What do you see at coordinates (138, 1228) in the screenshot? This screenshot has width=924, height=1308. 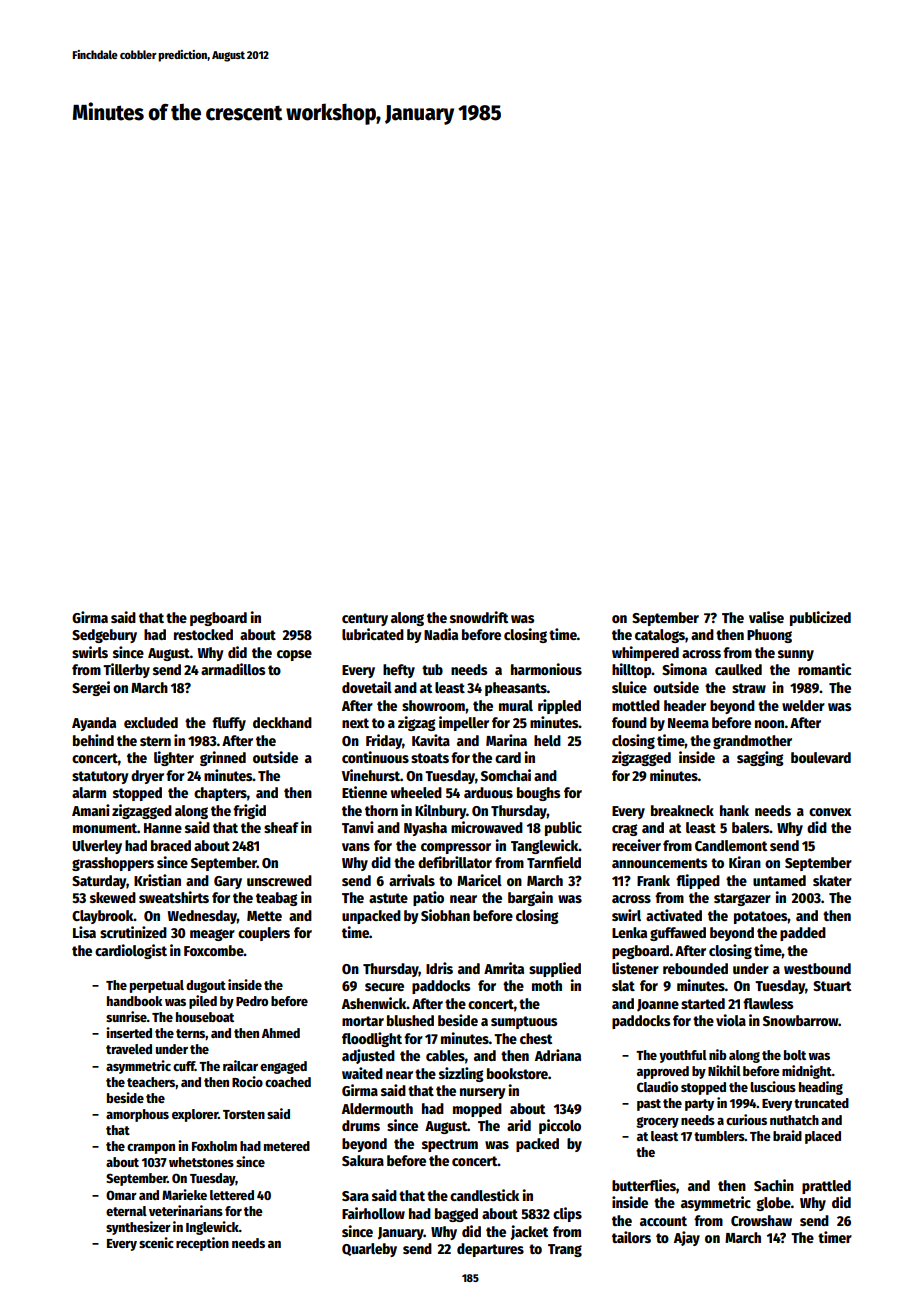 I see `synthesizer` at bounding box center [138, 1228].
